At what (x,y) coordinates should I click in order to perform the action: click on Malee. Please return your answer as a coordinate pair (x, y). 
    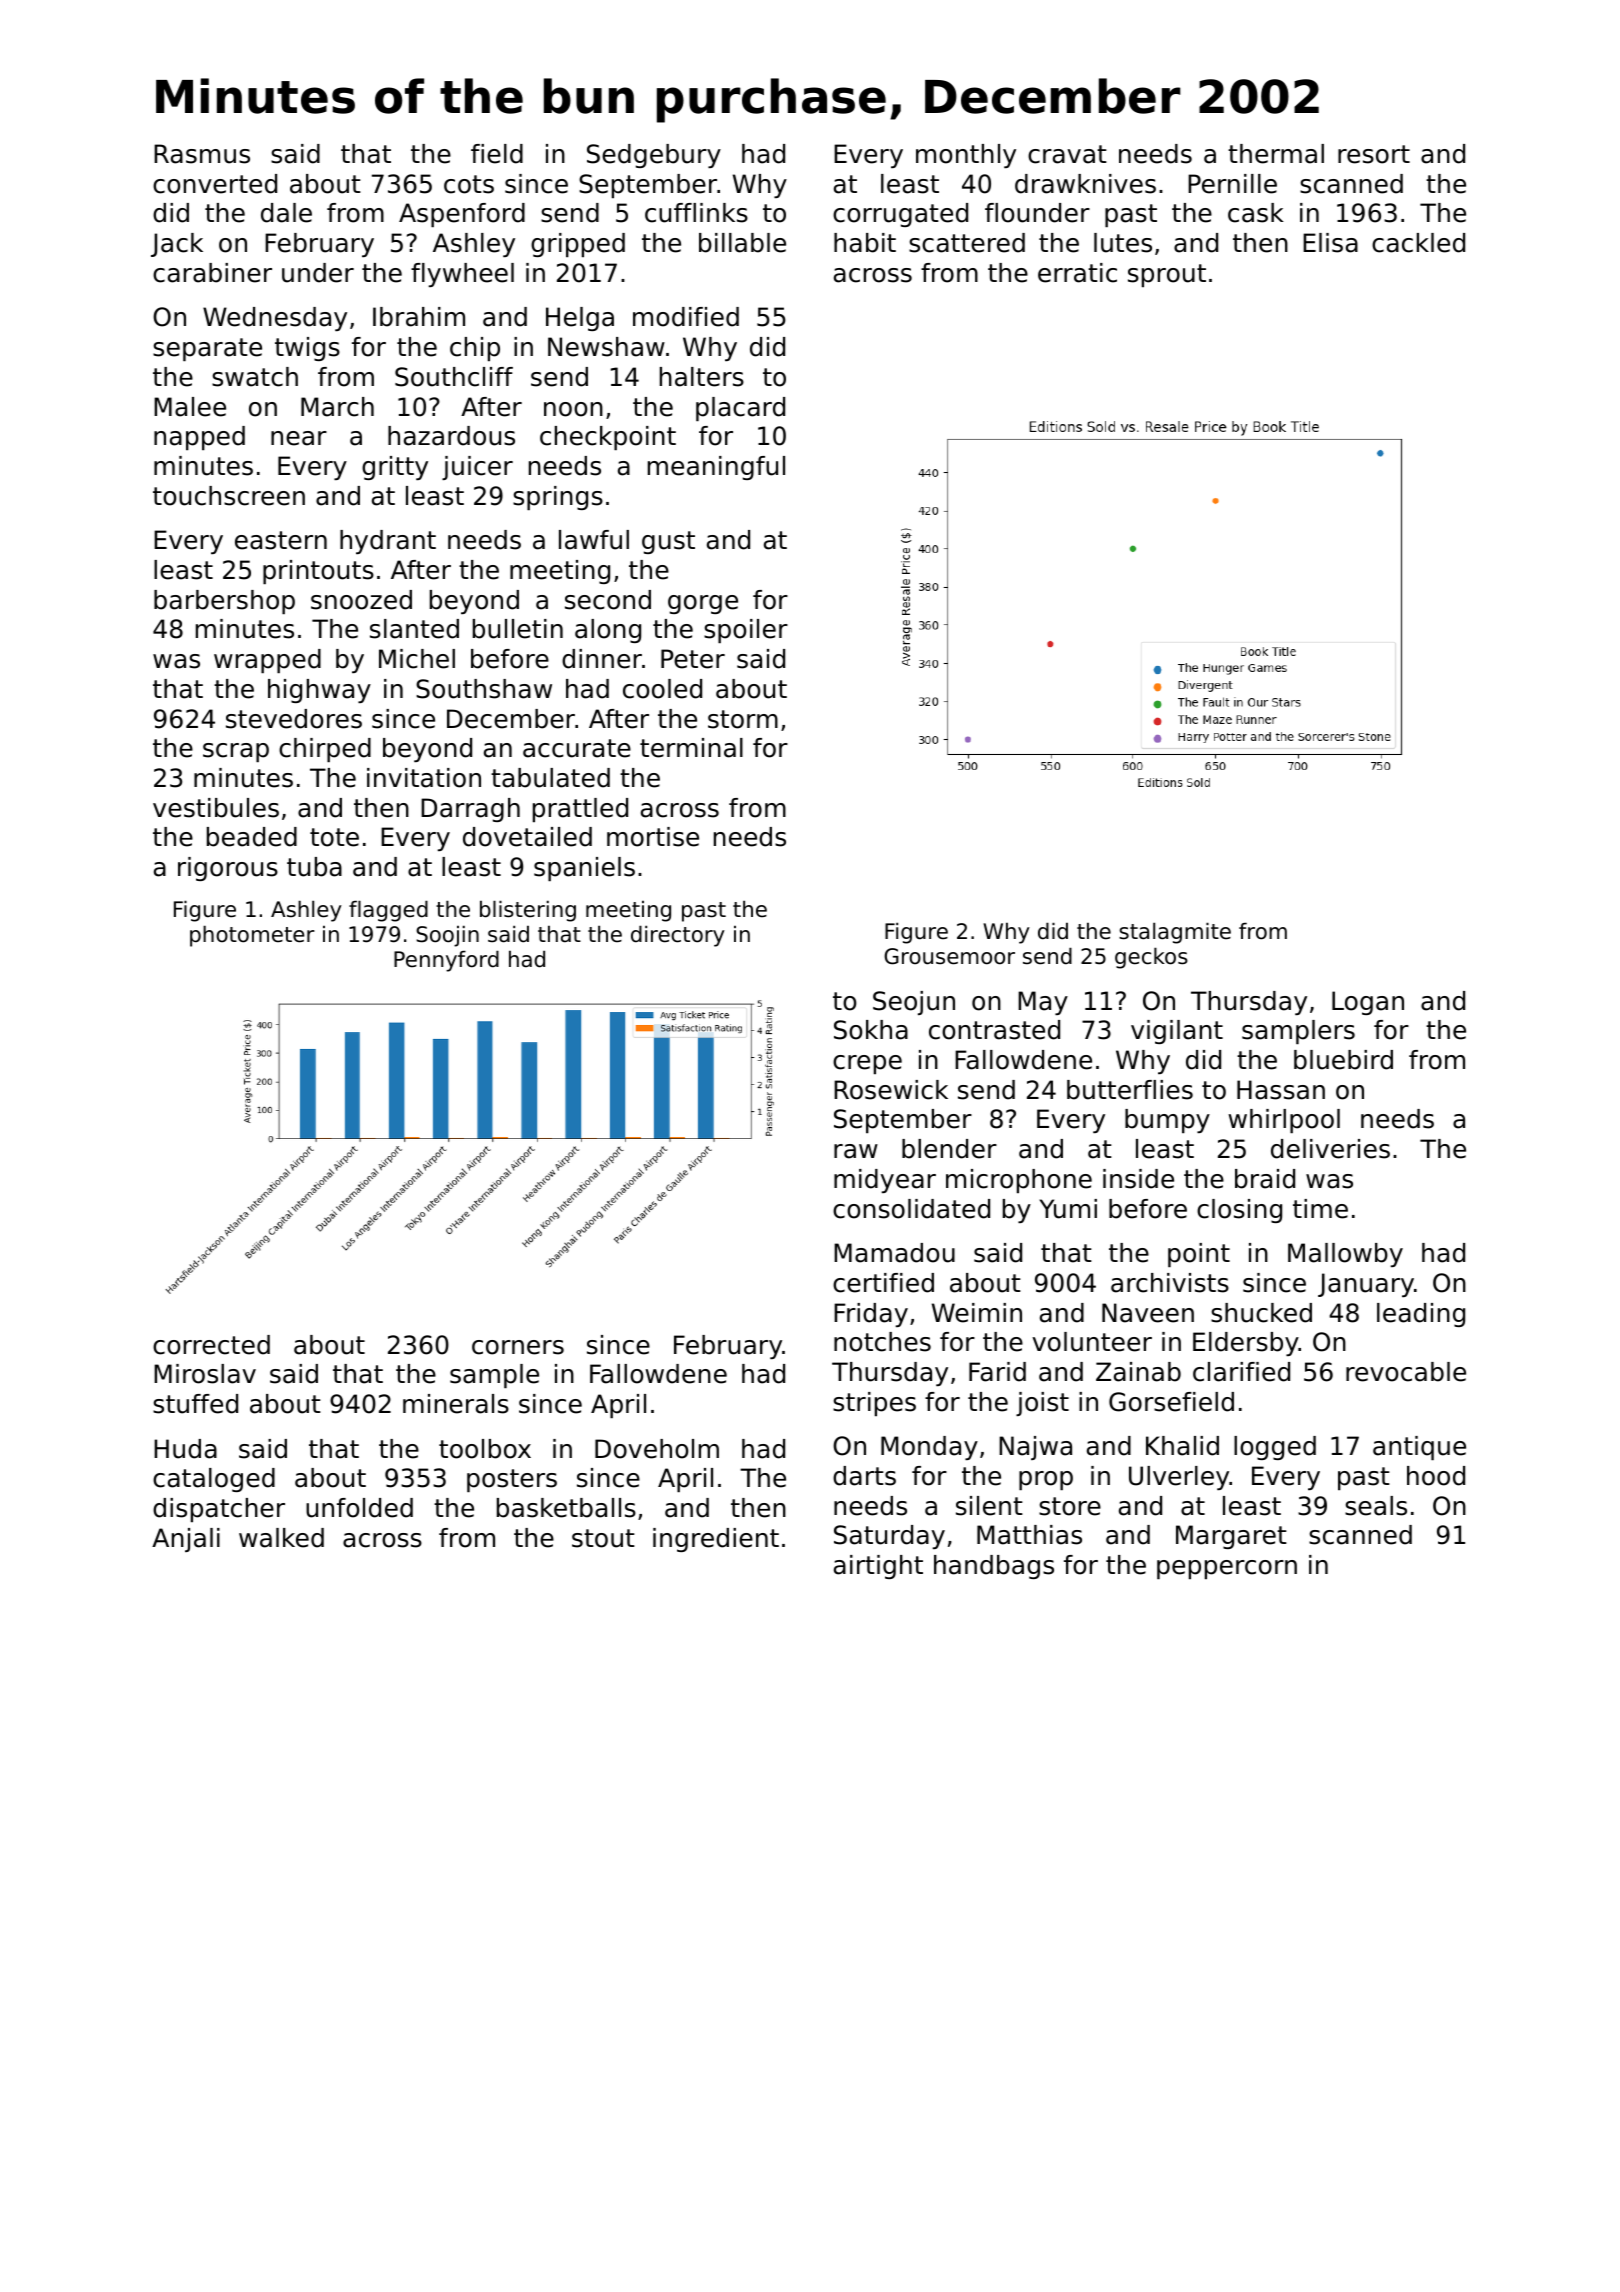
    Looking at the image, I should click on (190, 407).
